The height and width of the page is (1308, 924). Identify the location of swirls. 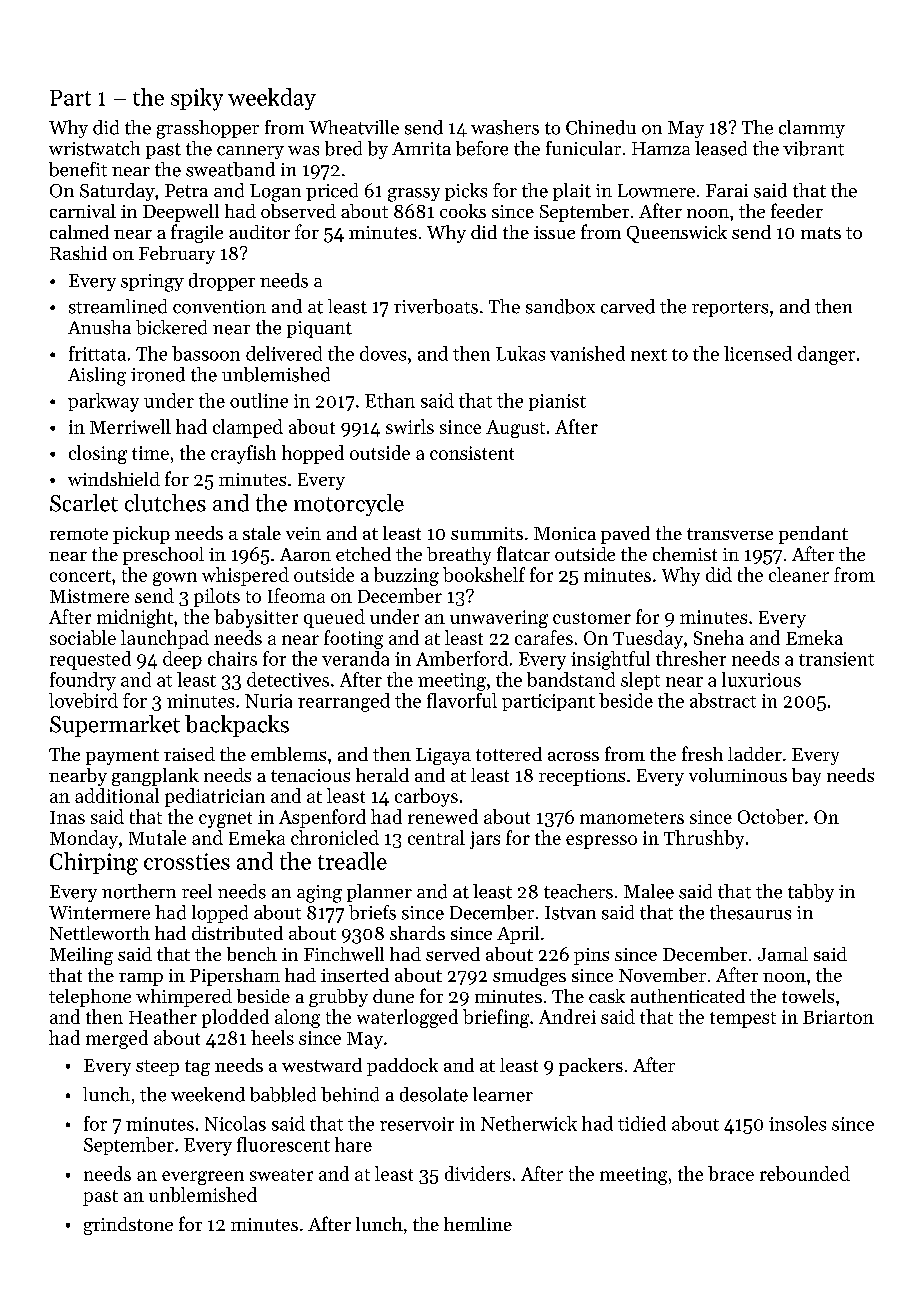
(410, 426).
